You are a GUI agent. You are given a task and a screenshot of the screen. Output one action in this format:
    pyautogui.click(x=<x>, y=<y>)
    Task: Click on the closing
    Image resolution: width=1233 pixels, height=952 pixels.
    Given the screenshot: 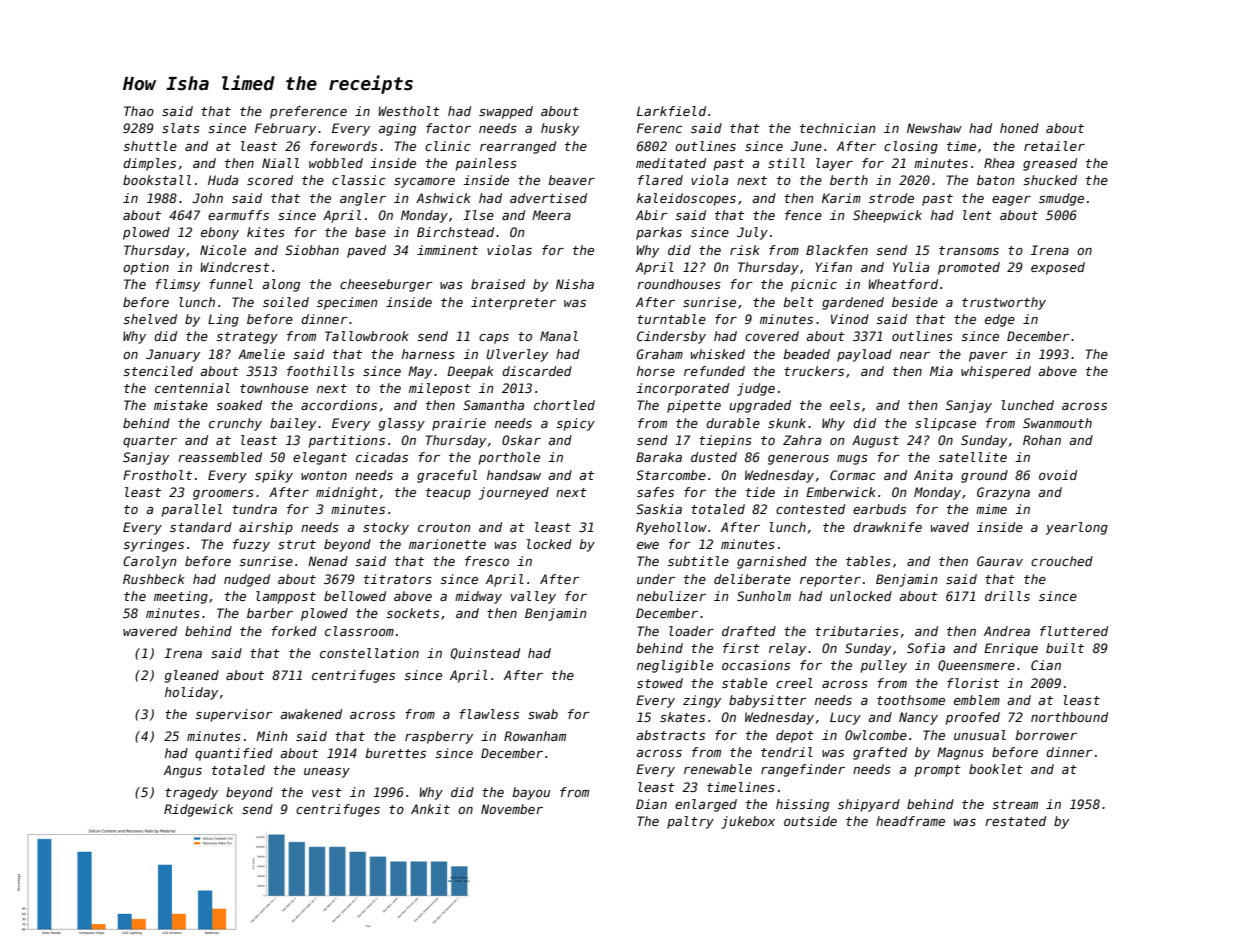 What is the action you would take?
    pyautogui.click(x=911, y=147)
